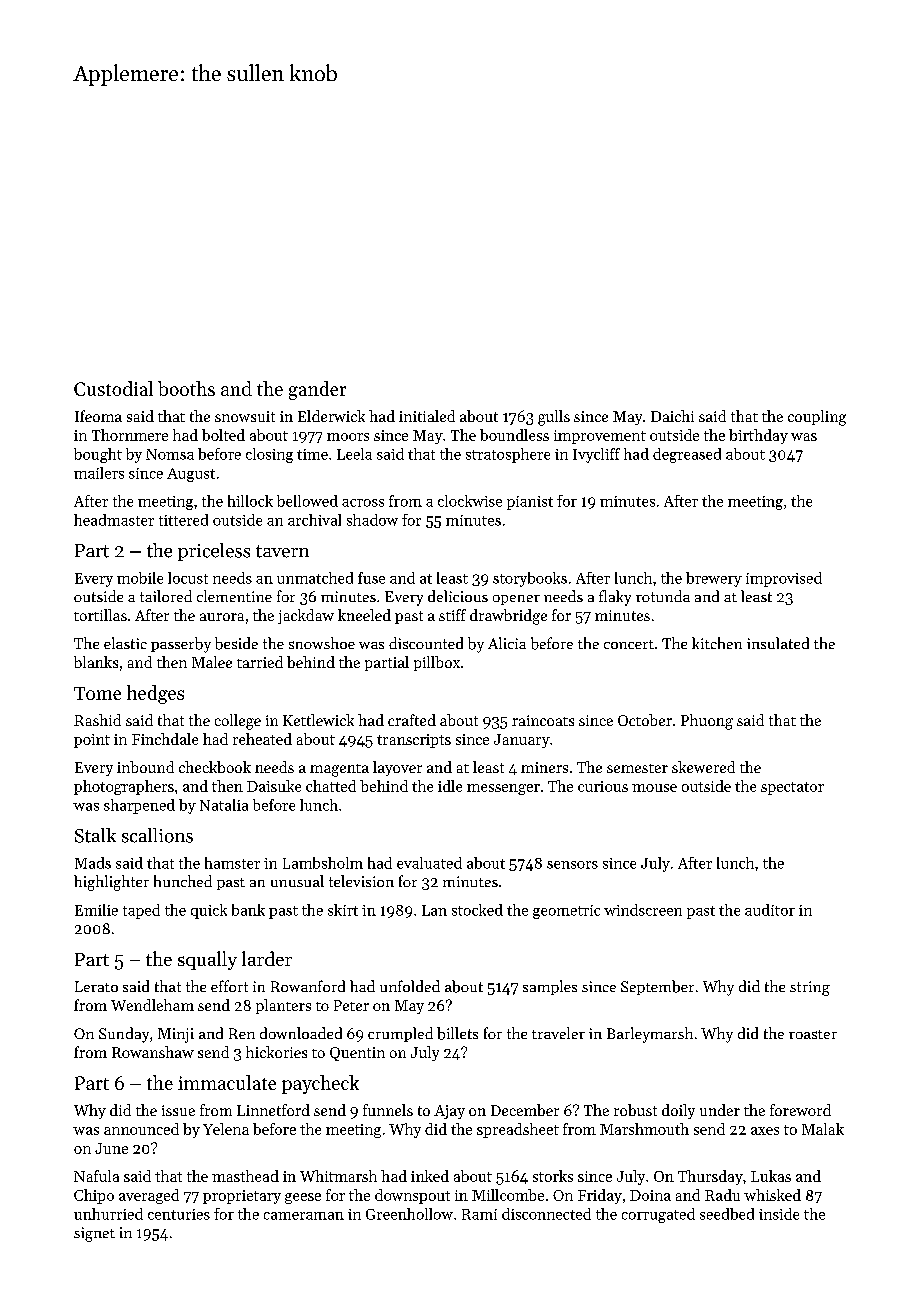 Image resolution: width=924 pixels, height=1308 pixels. Describe the element at coordinates (304, 1216) in the screenshot. I see `cameraman` at that location.
